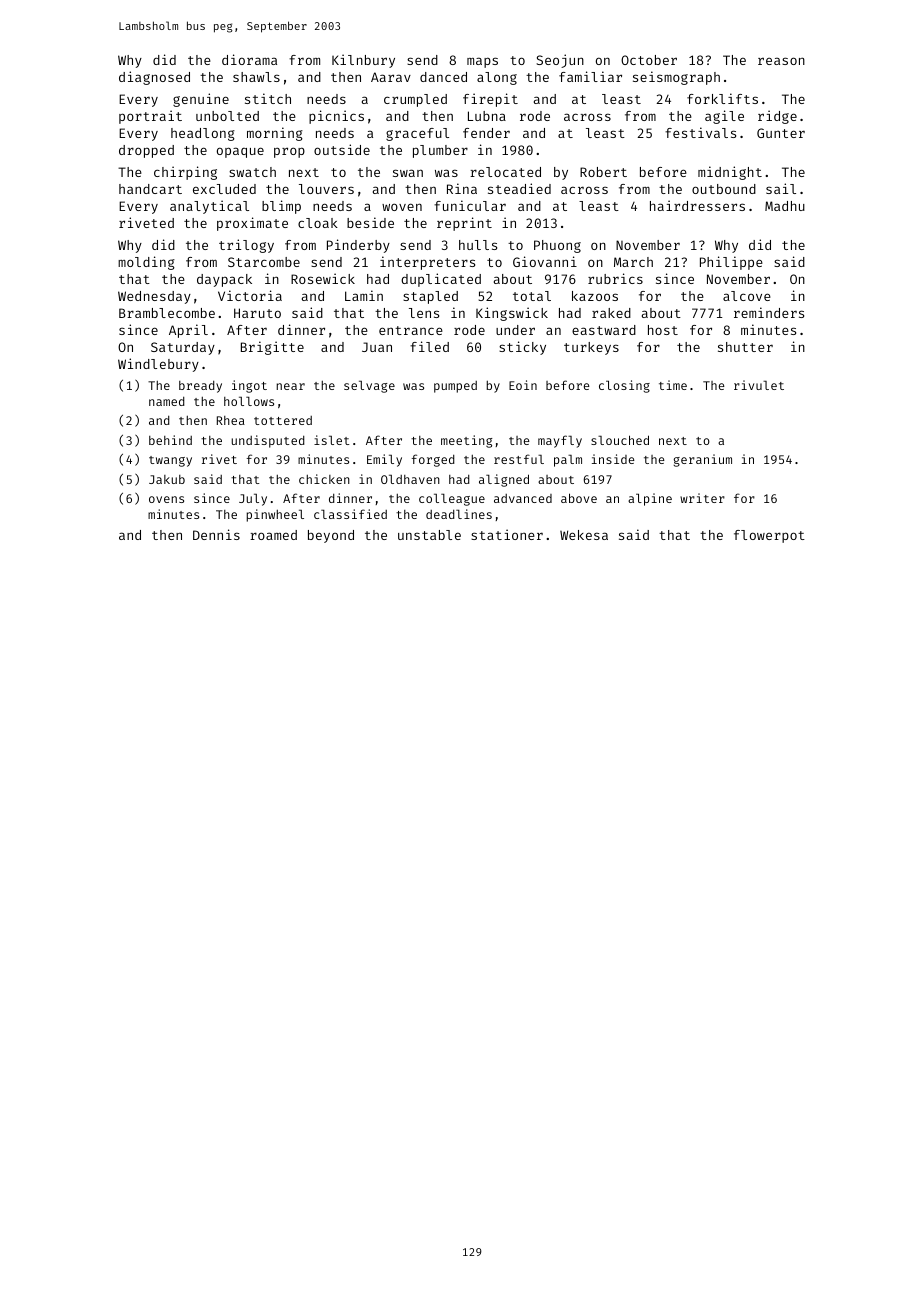  Describe the element at coordinates (331, 536) in the document. I see `beyond` at that location.
